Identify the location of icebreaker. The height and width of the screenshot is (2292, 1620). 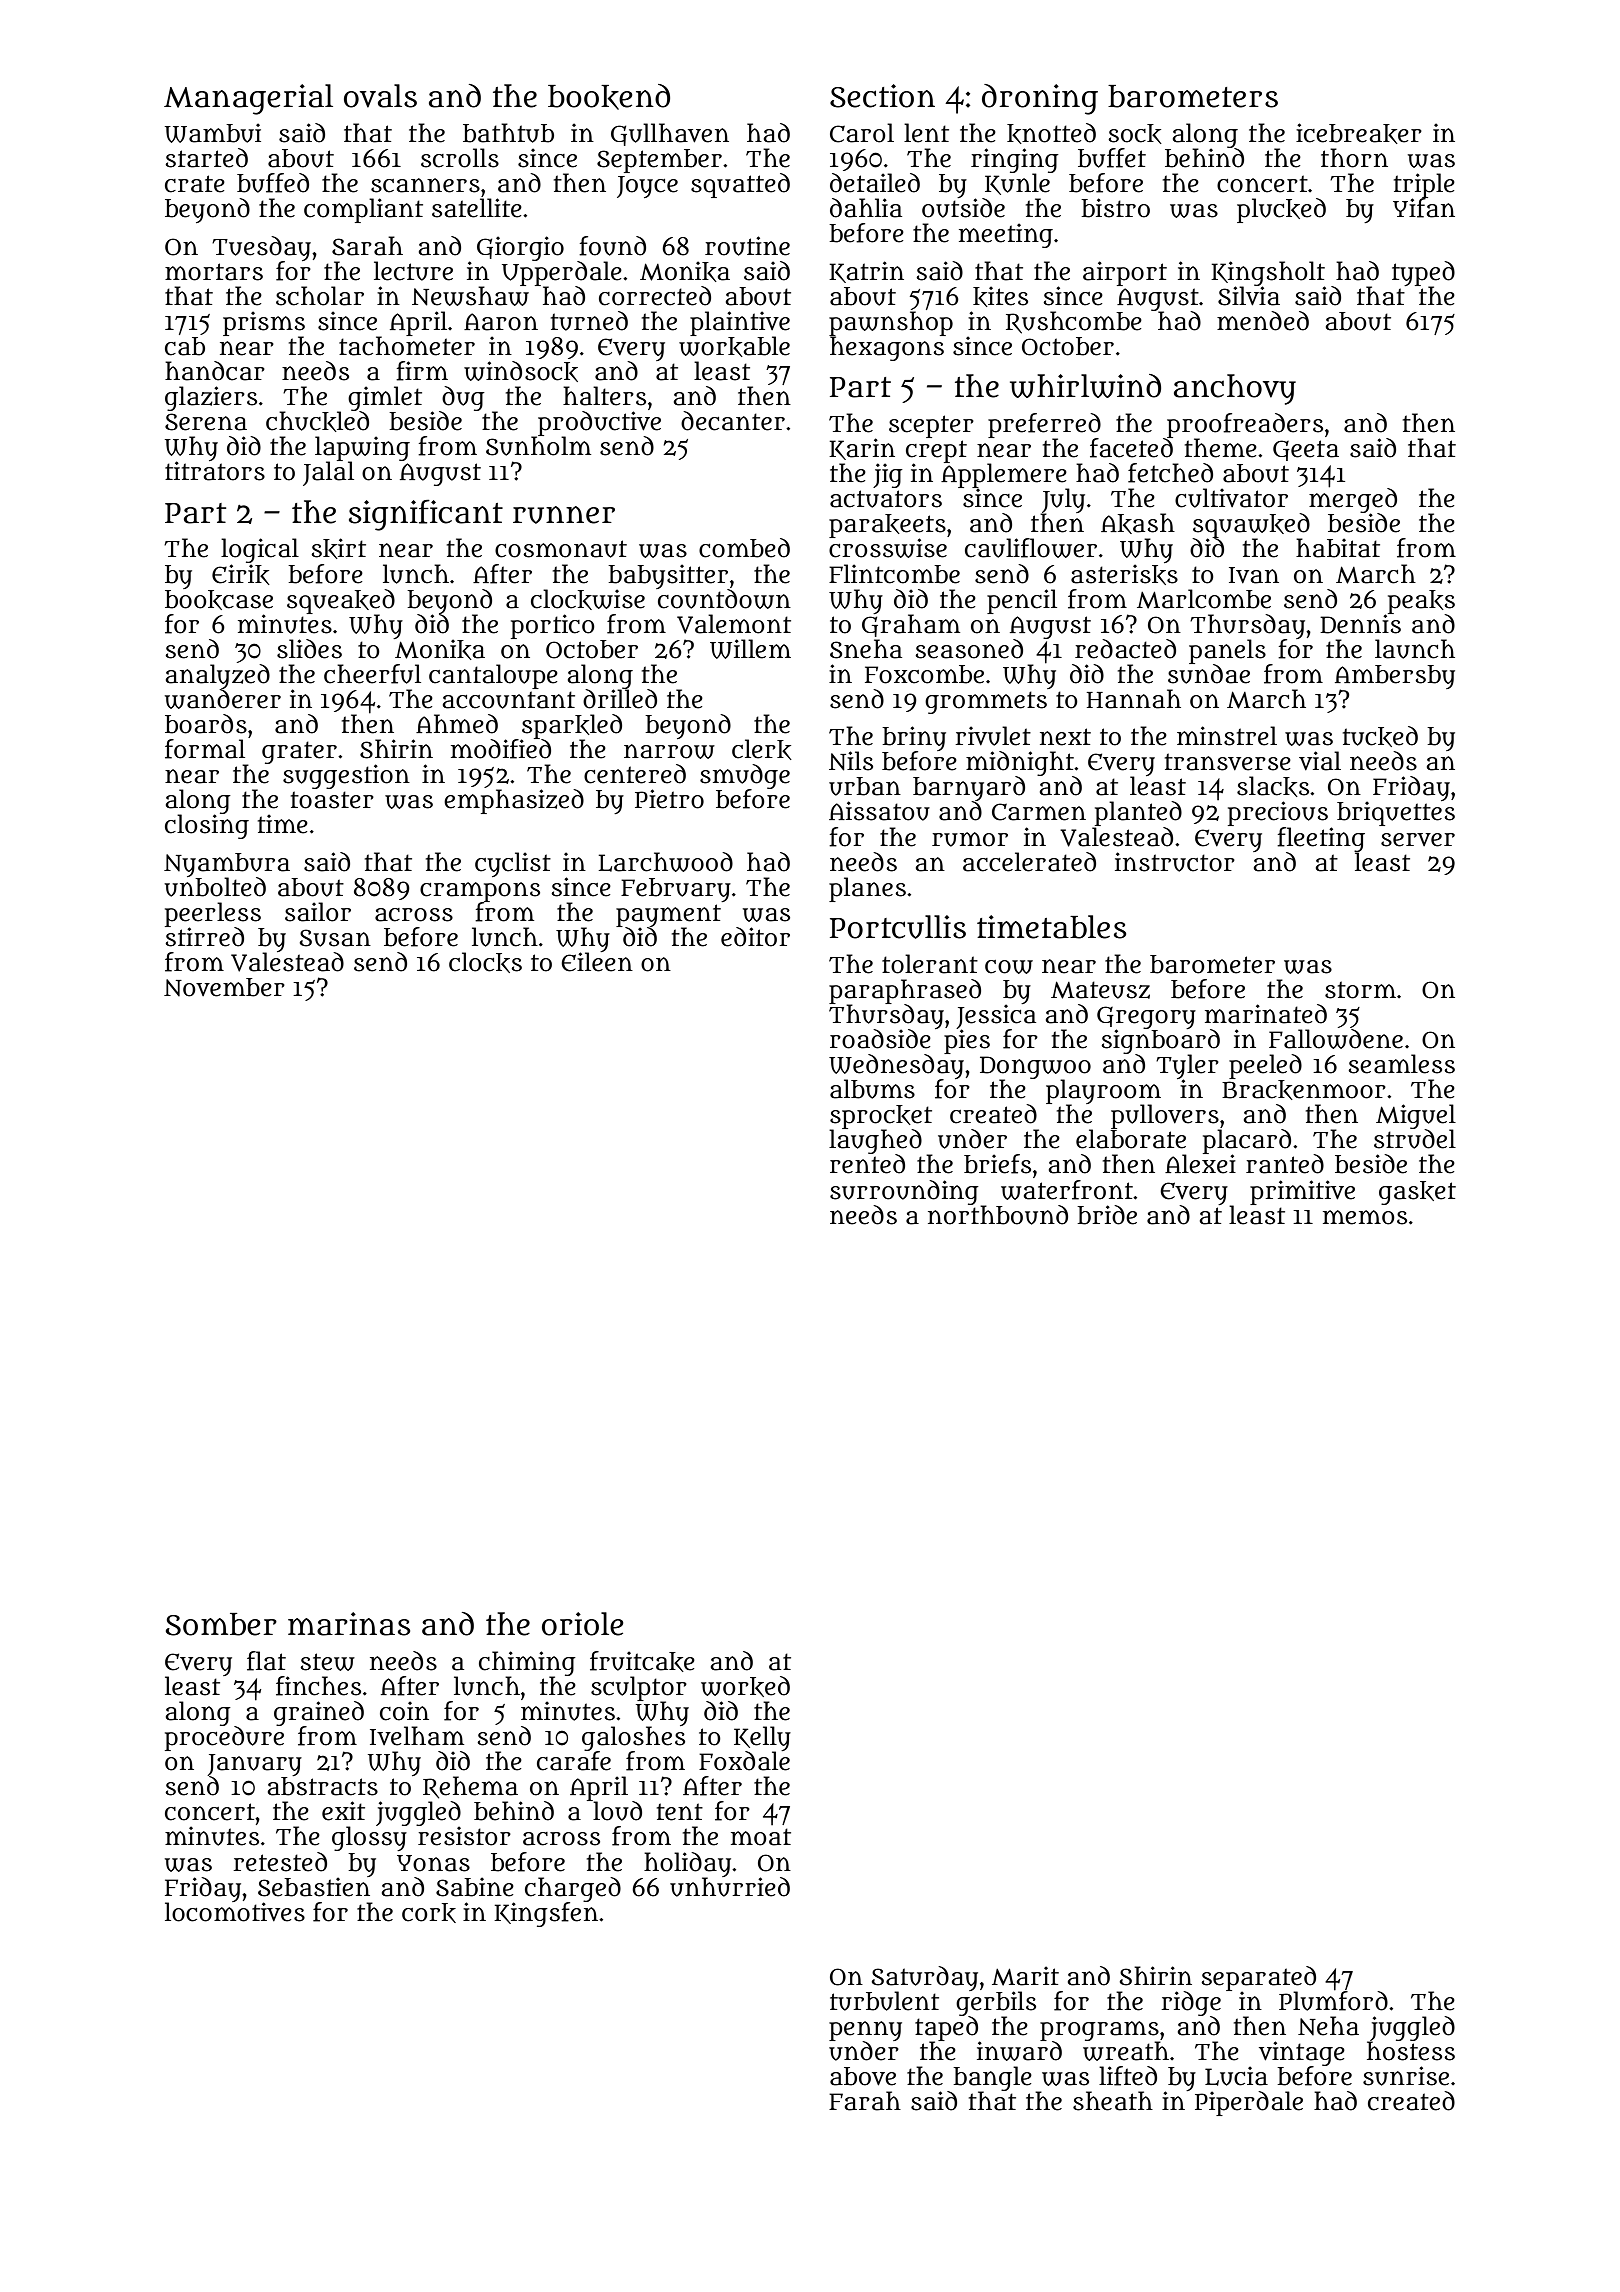
(1359, 133).
